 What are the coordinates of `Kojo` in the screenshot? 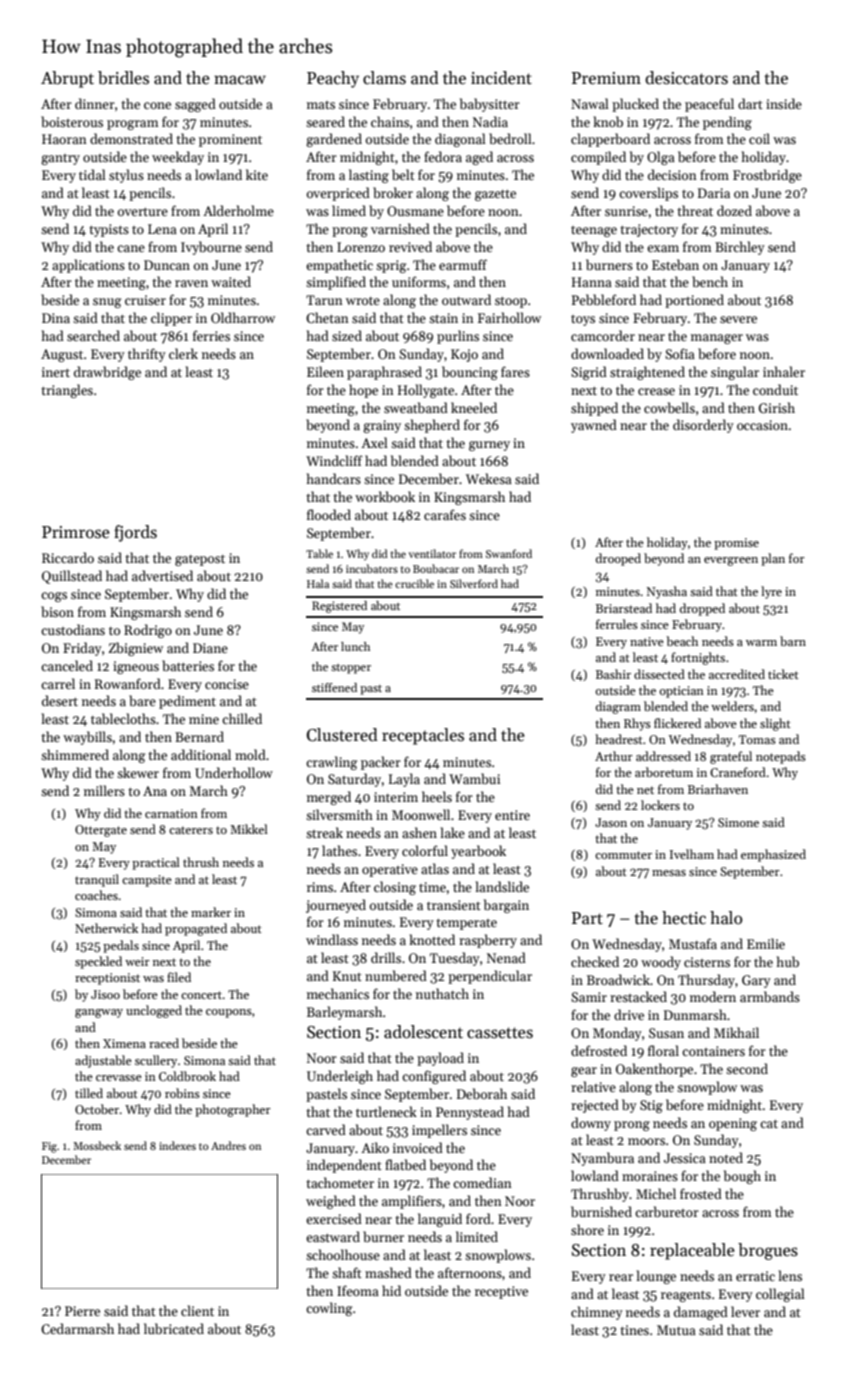 It's located at (464, 355).
